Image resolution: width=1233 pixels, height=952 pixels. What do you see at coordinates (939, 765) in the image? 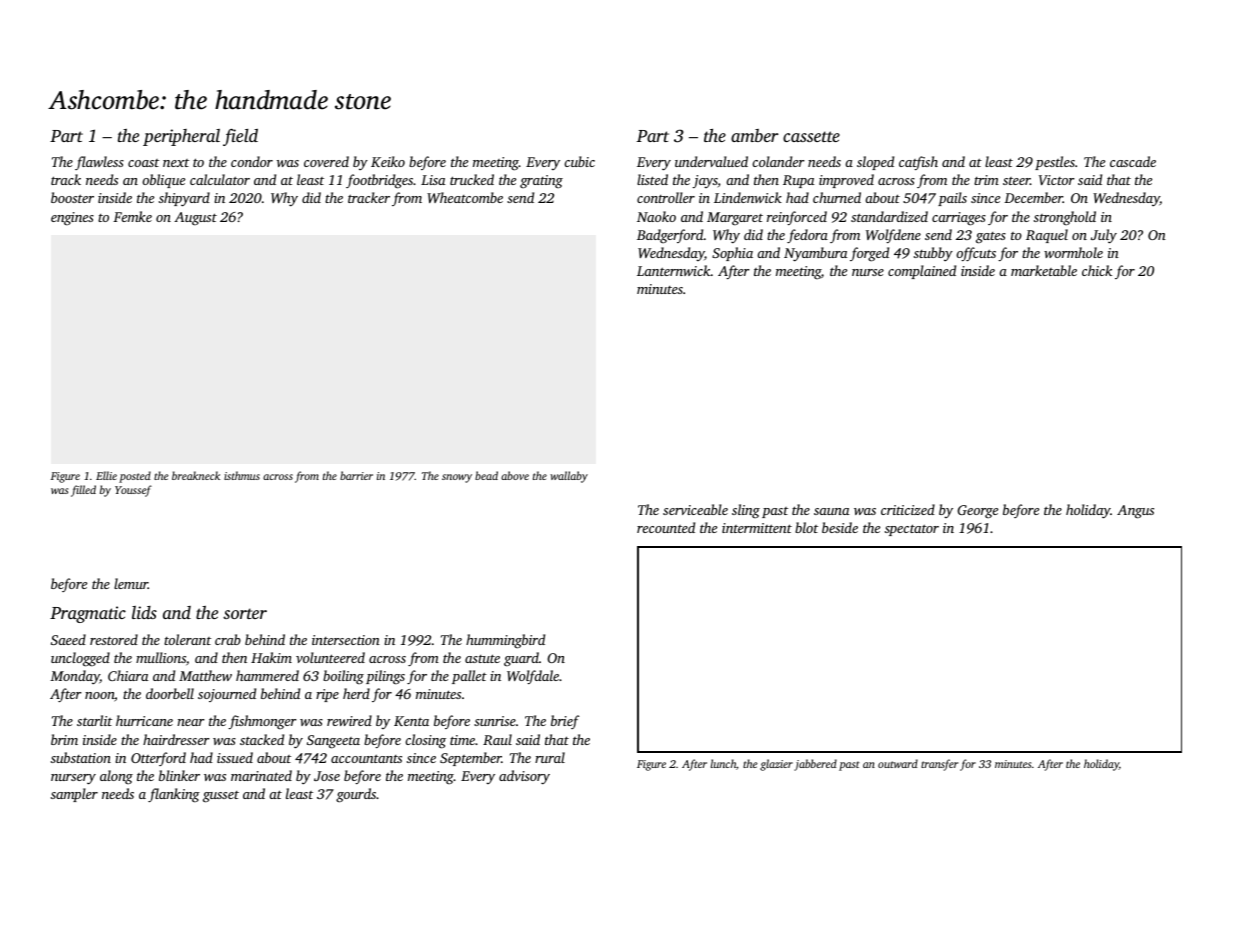
I see `transfer` at bounding box center [939, 765].
